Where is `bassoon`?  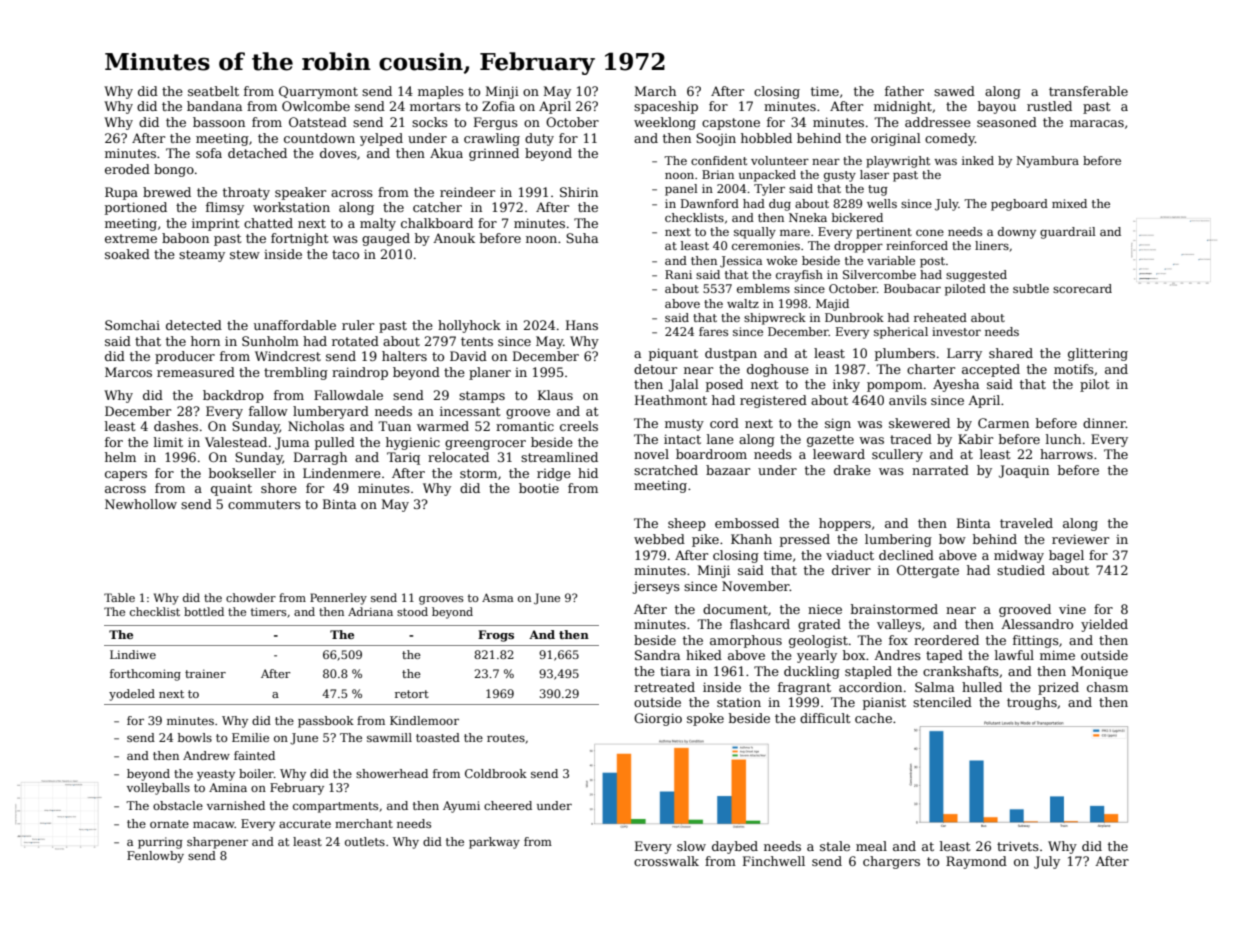
bassoon is located at coordinates (219, 122).
